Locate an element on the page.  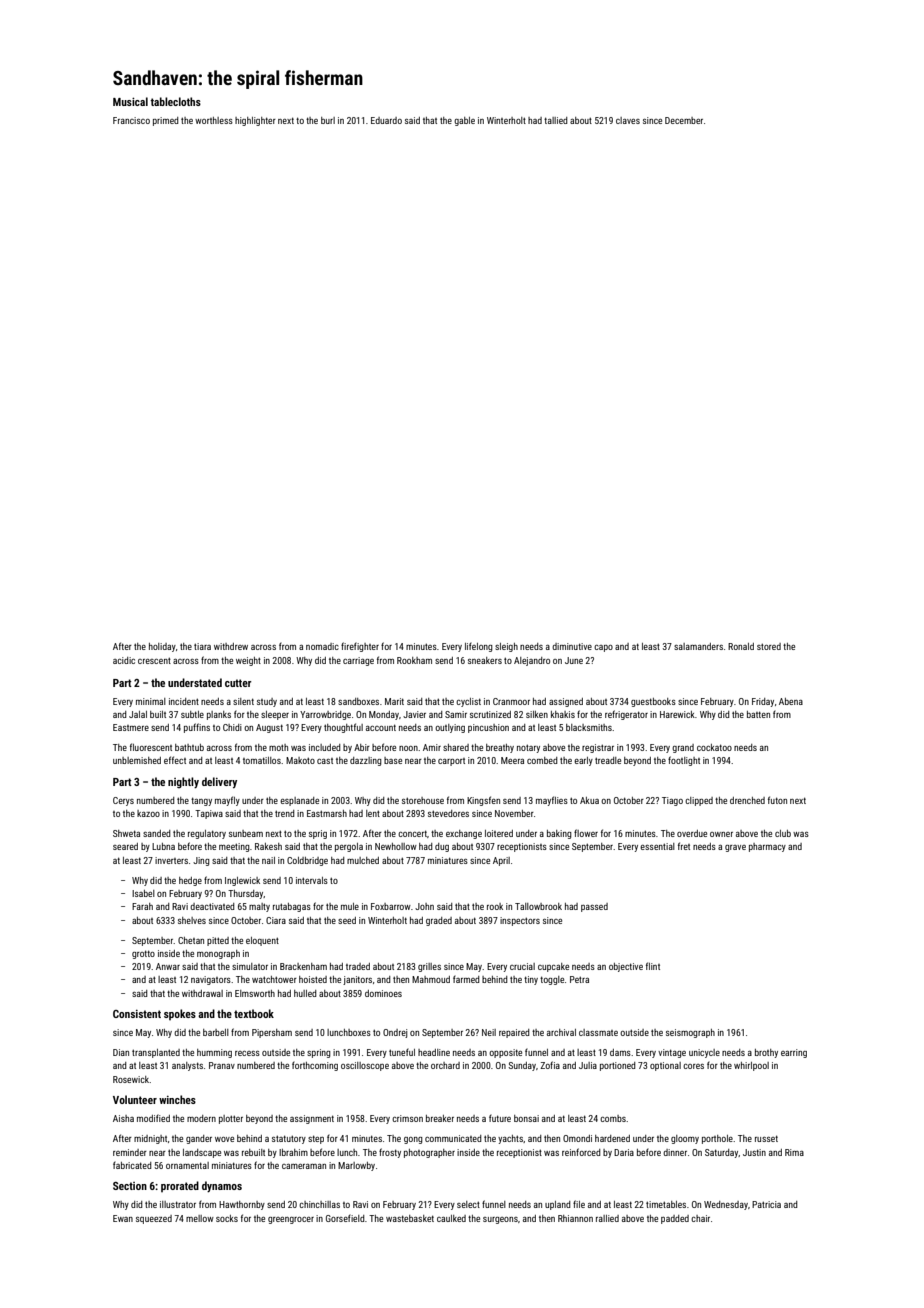
holiday is located at coordinates (162, 647).
